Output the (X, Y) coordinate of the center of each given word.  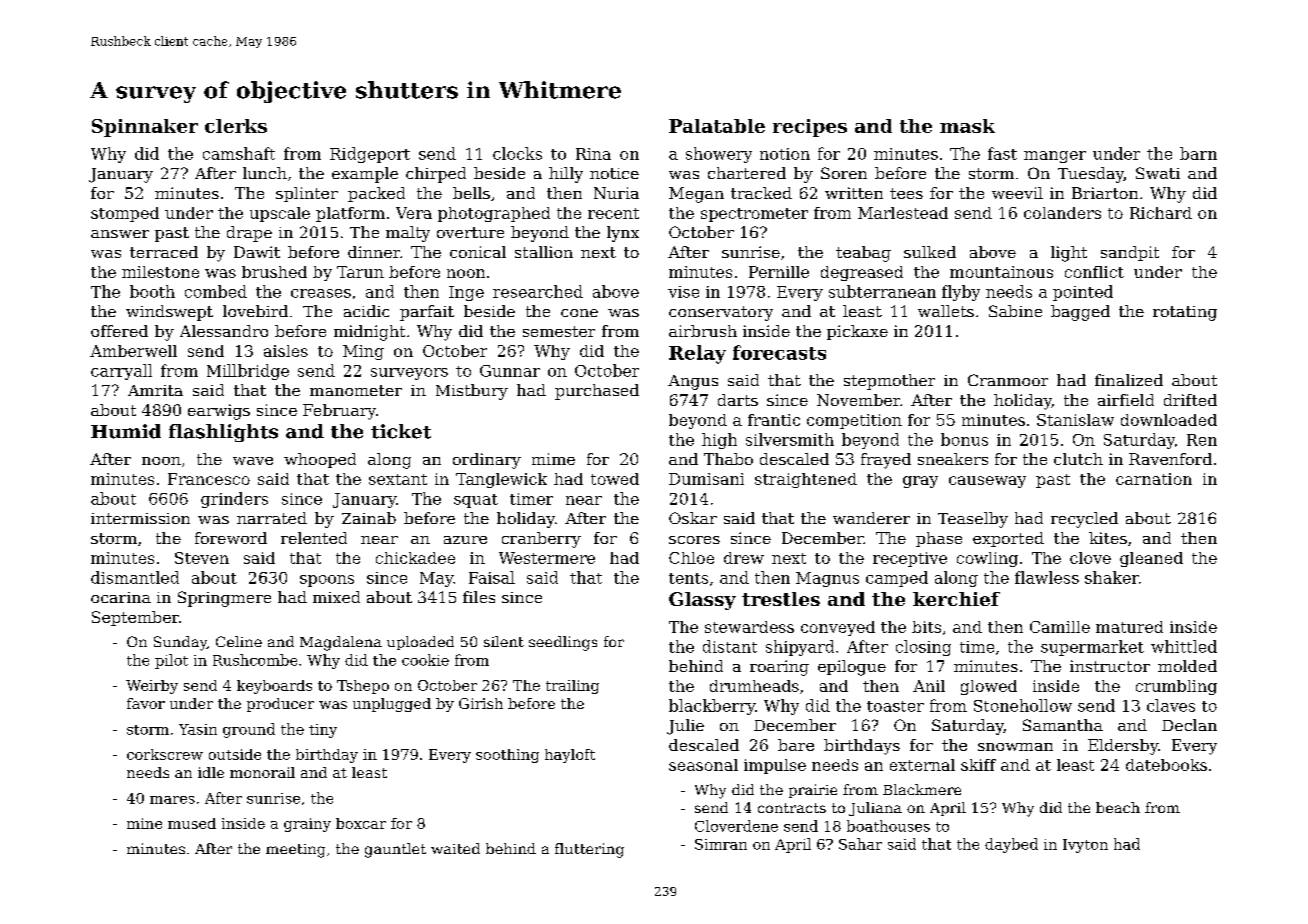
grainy (307, 825)
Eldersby (1123, 747)
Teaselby (973, 520)
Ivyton (1085, 846)
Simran (721, 844)
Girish (481, 703)
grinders (234, 500)
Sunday (180, 643)
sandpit (1130, 253)
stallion (544, 252)
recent (613, 213)
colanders (1062, 213)
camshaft (239, 153)
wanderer (871, 518)
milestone (160, 272)
